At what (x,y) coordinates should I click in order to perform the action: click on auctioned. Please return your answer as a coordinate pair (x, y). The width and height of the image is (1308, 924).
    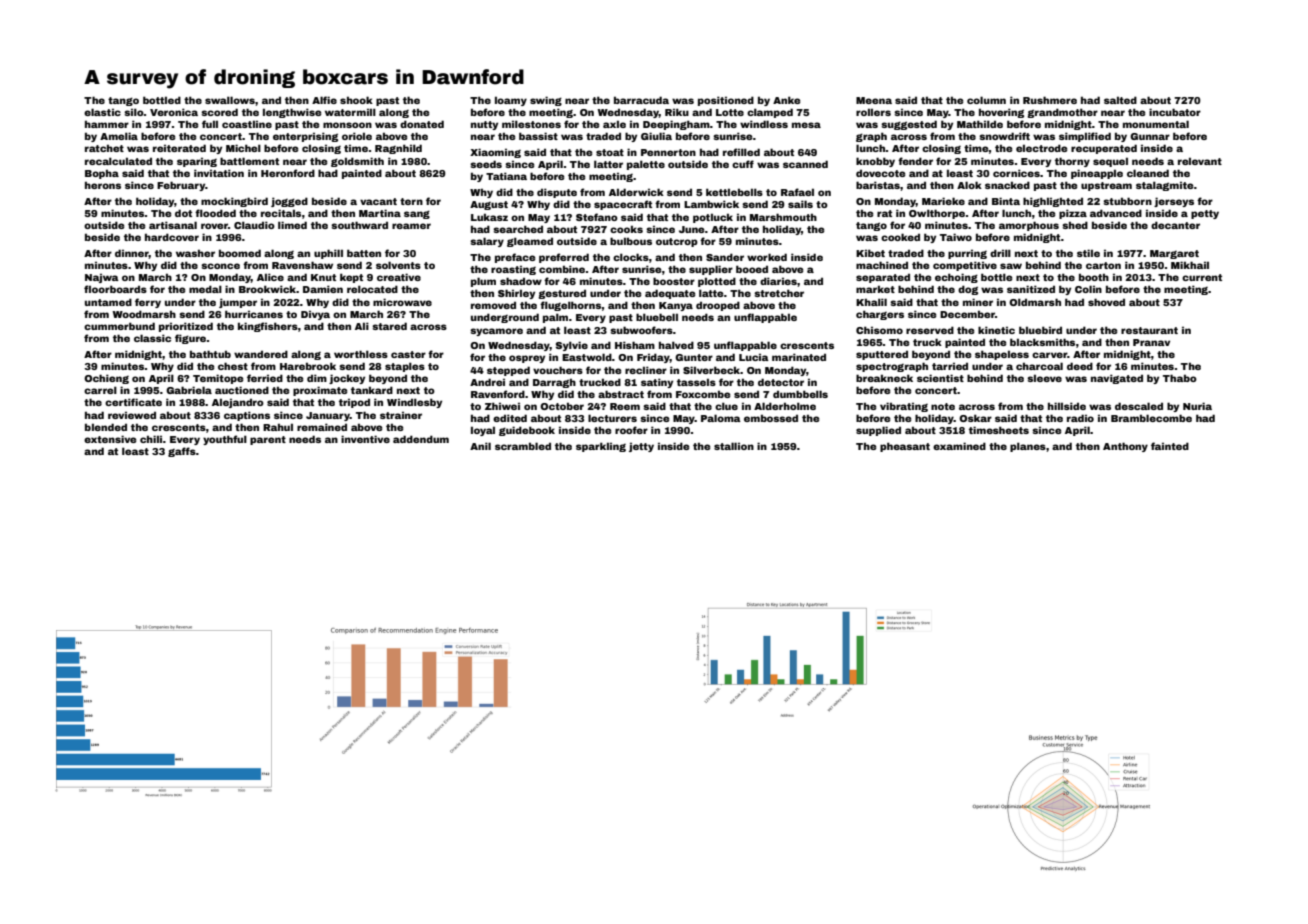
    Looking at the image, I should click on (242, 390).
